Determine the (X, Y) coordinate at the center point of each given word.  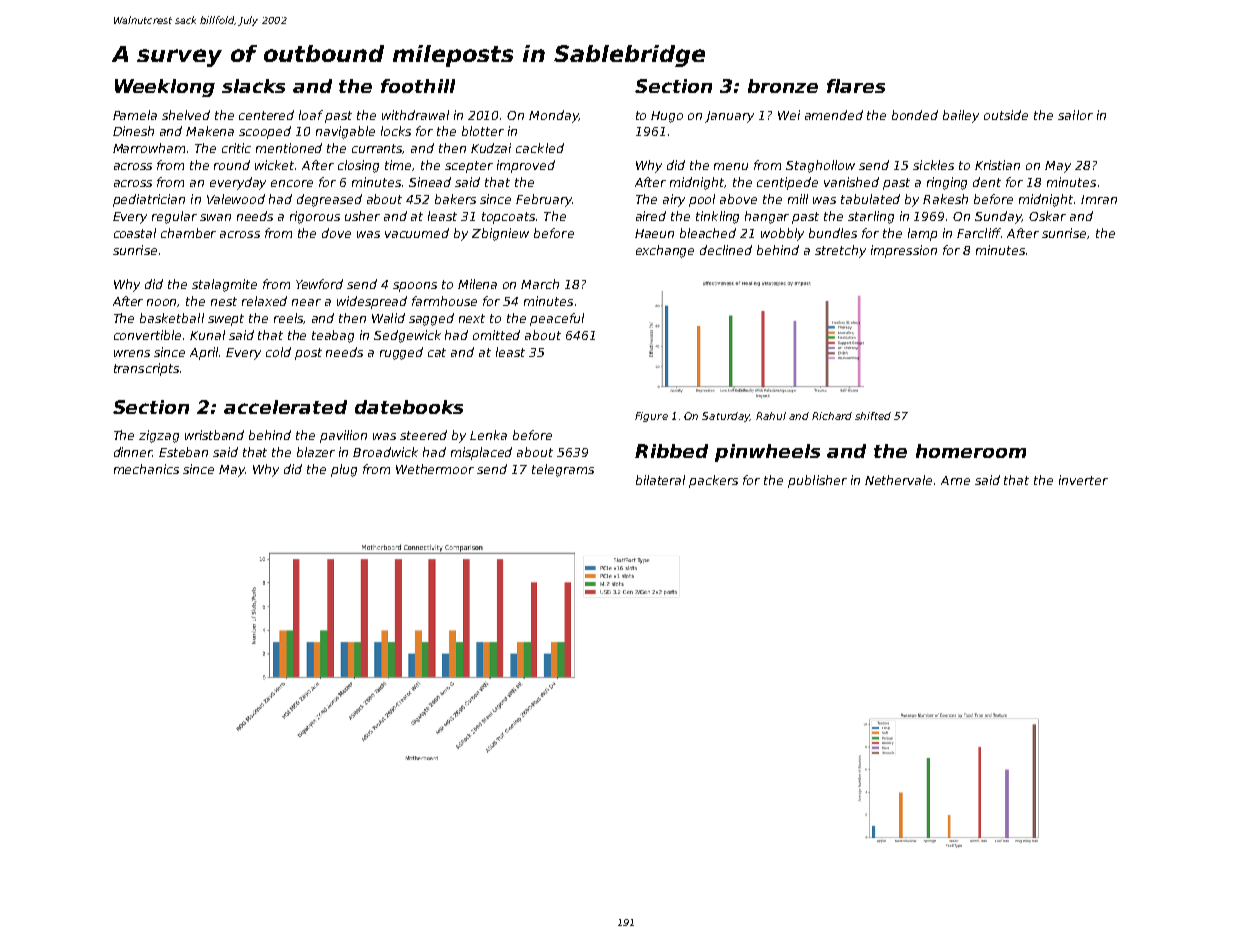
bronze (783, 86)
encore (292, 183)
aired (651, 216)
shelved (186, 115)
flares (856, 86)
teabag (333, 336)
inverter (1083, 480)
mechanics (146, 469)
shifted (873, 416)
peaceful (557, 319)
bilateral (660, 480)
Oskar (1047, 216)
